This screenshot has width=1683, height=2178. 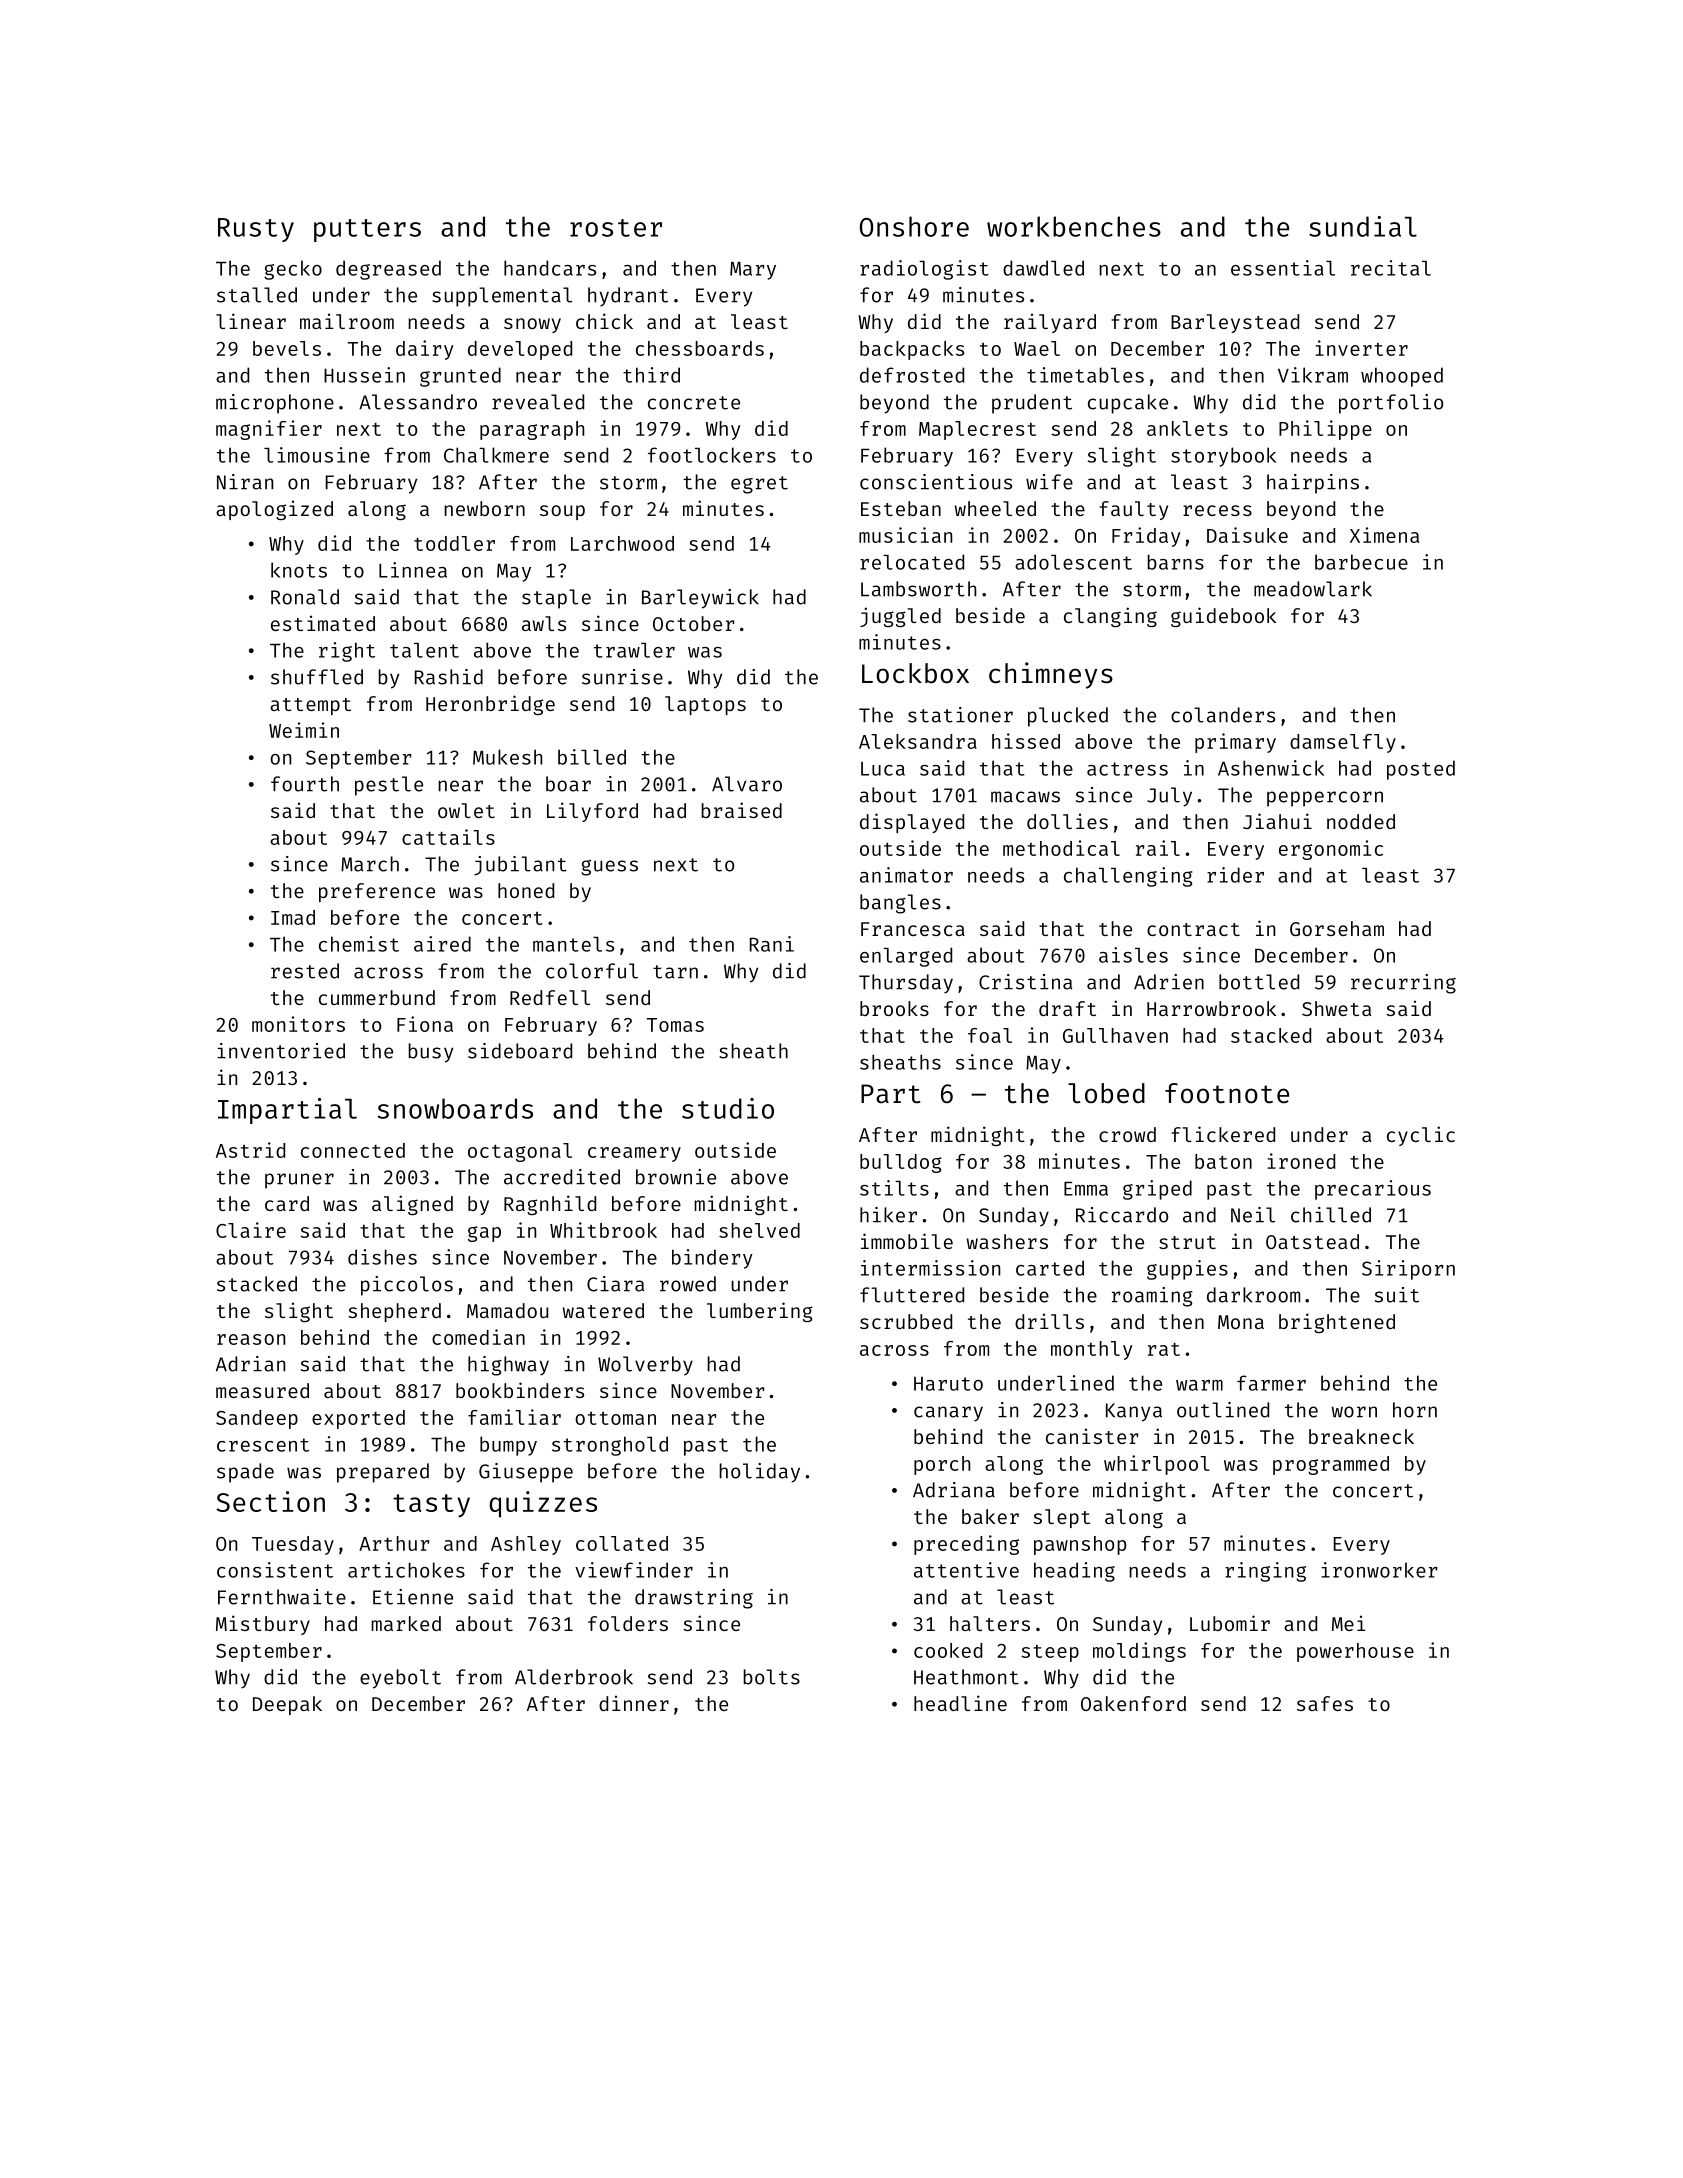 What do you see at coordinates (1193, 929) in the screenshot?
I see `contract` at bounding box center [1193, 929].
